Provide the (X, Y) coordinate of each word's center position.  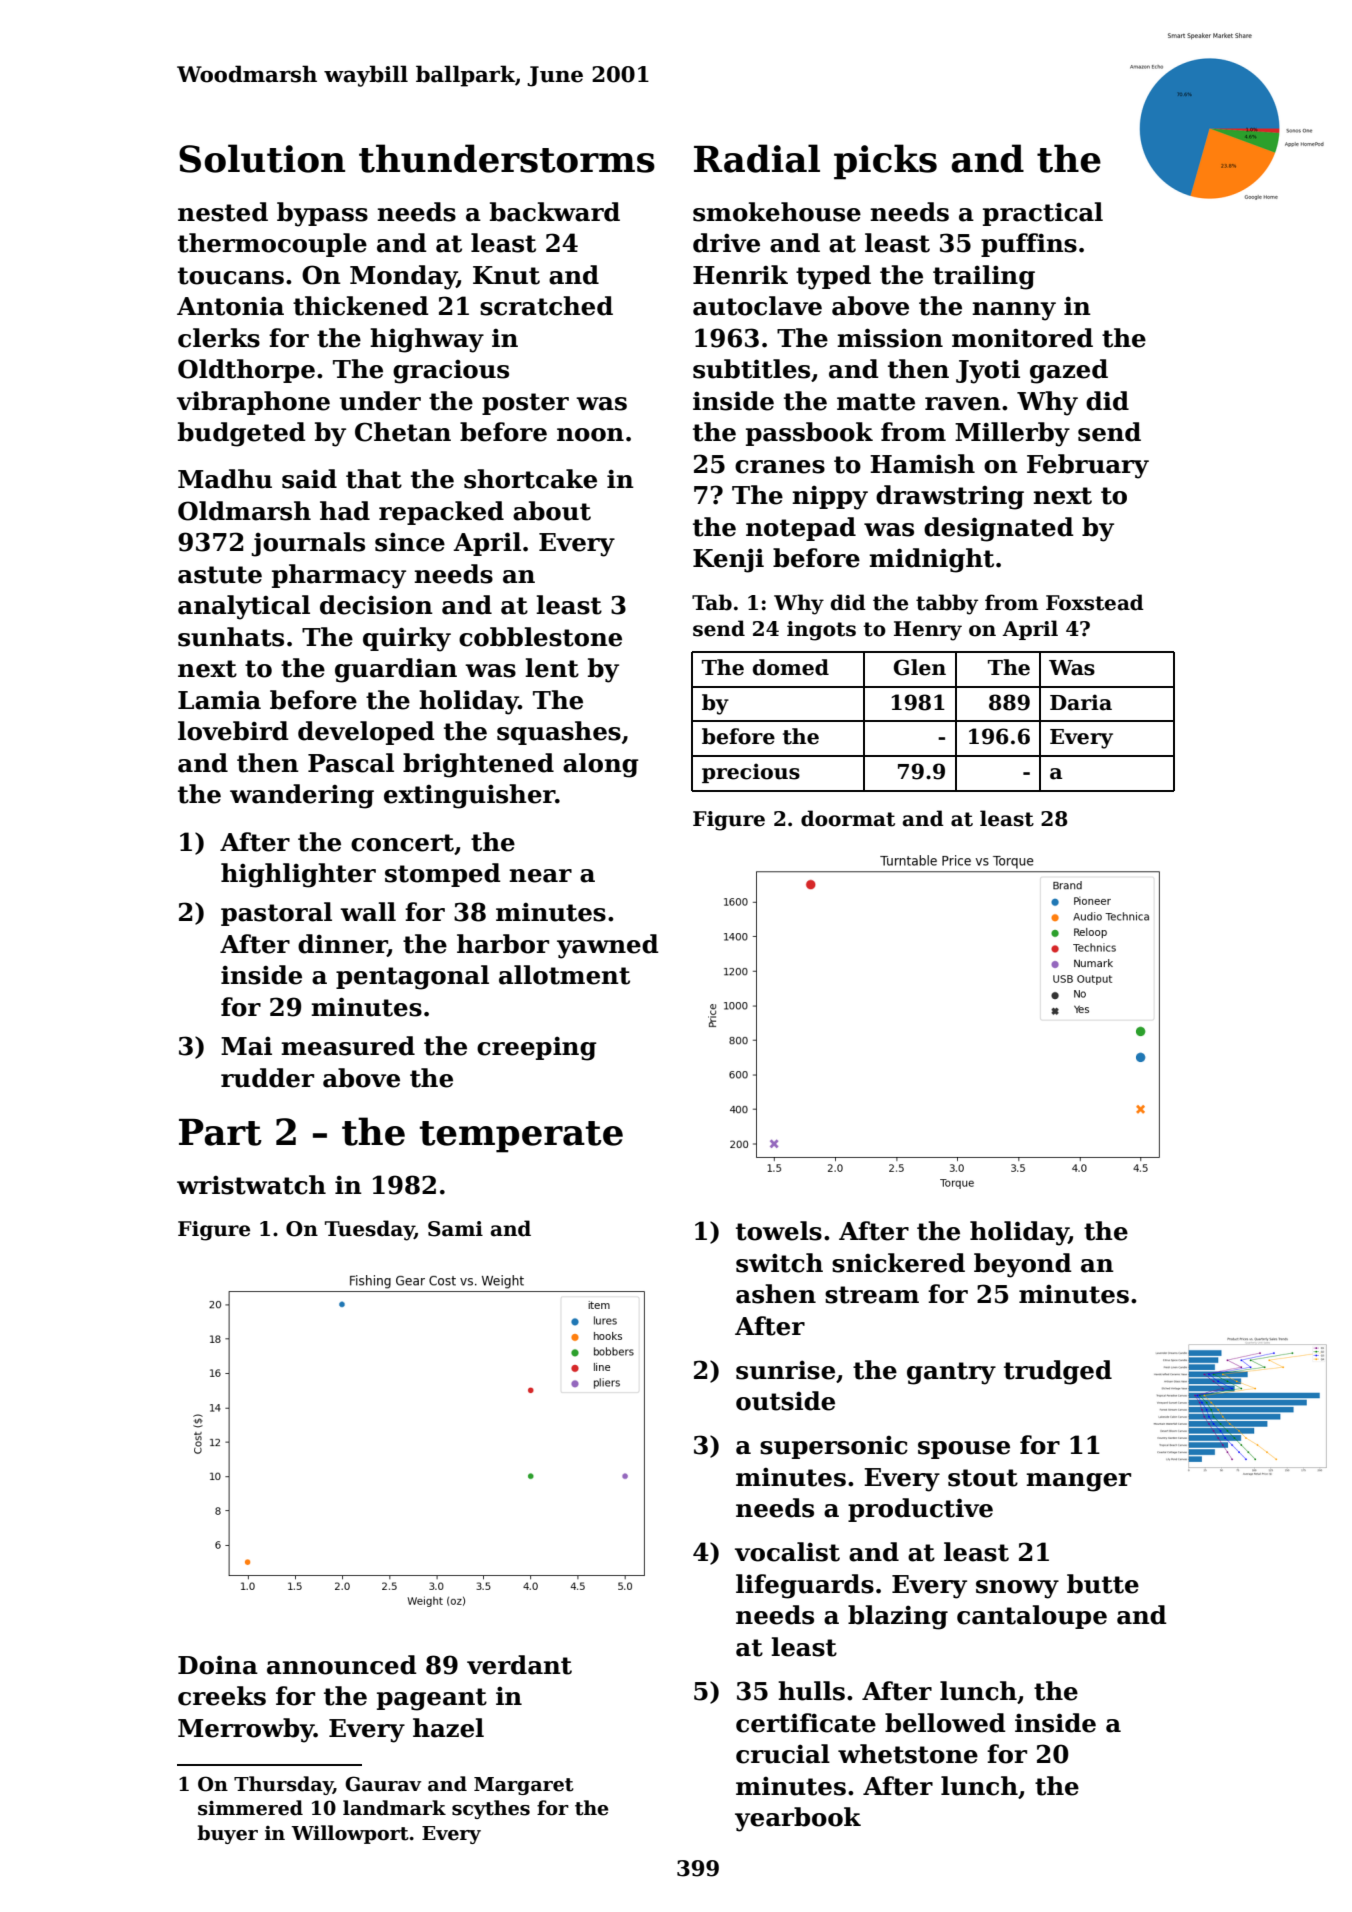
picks (885, 162)
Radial (757, 158)
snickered (898, 1263)
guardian (396, 670)
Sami (455, 1229)
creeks (222, 1696)
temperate (521, 1137)
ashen (776, 1294)
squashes (559, 733)
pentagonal (412, 977)
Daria (1081, 702)
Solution (262, 158)
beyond (1023, 1265)
